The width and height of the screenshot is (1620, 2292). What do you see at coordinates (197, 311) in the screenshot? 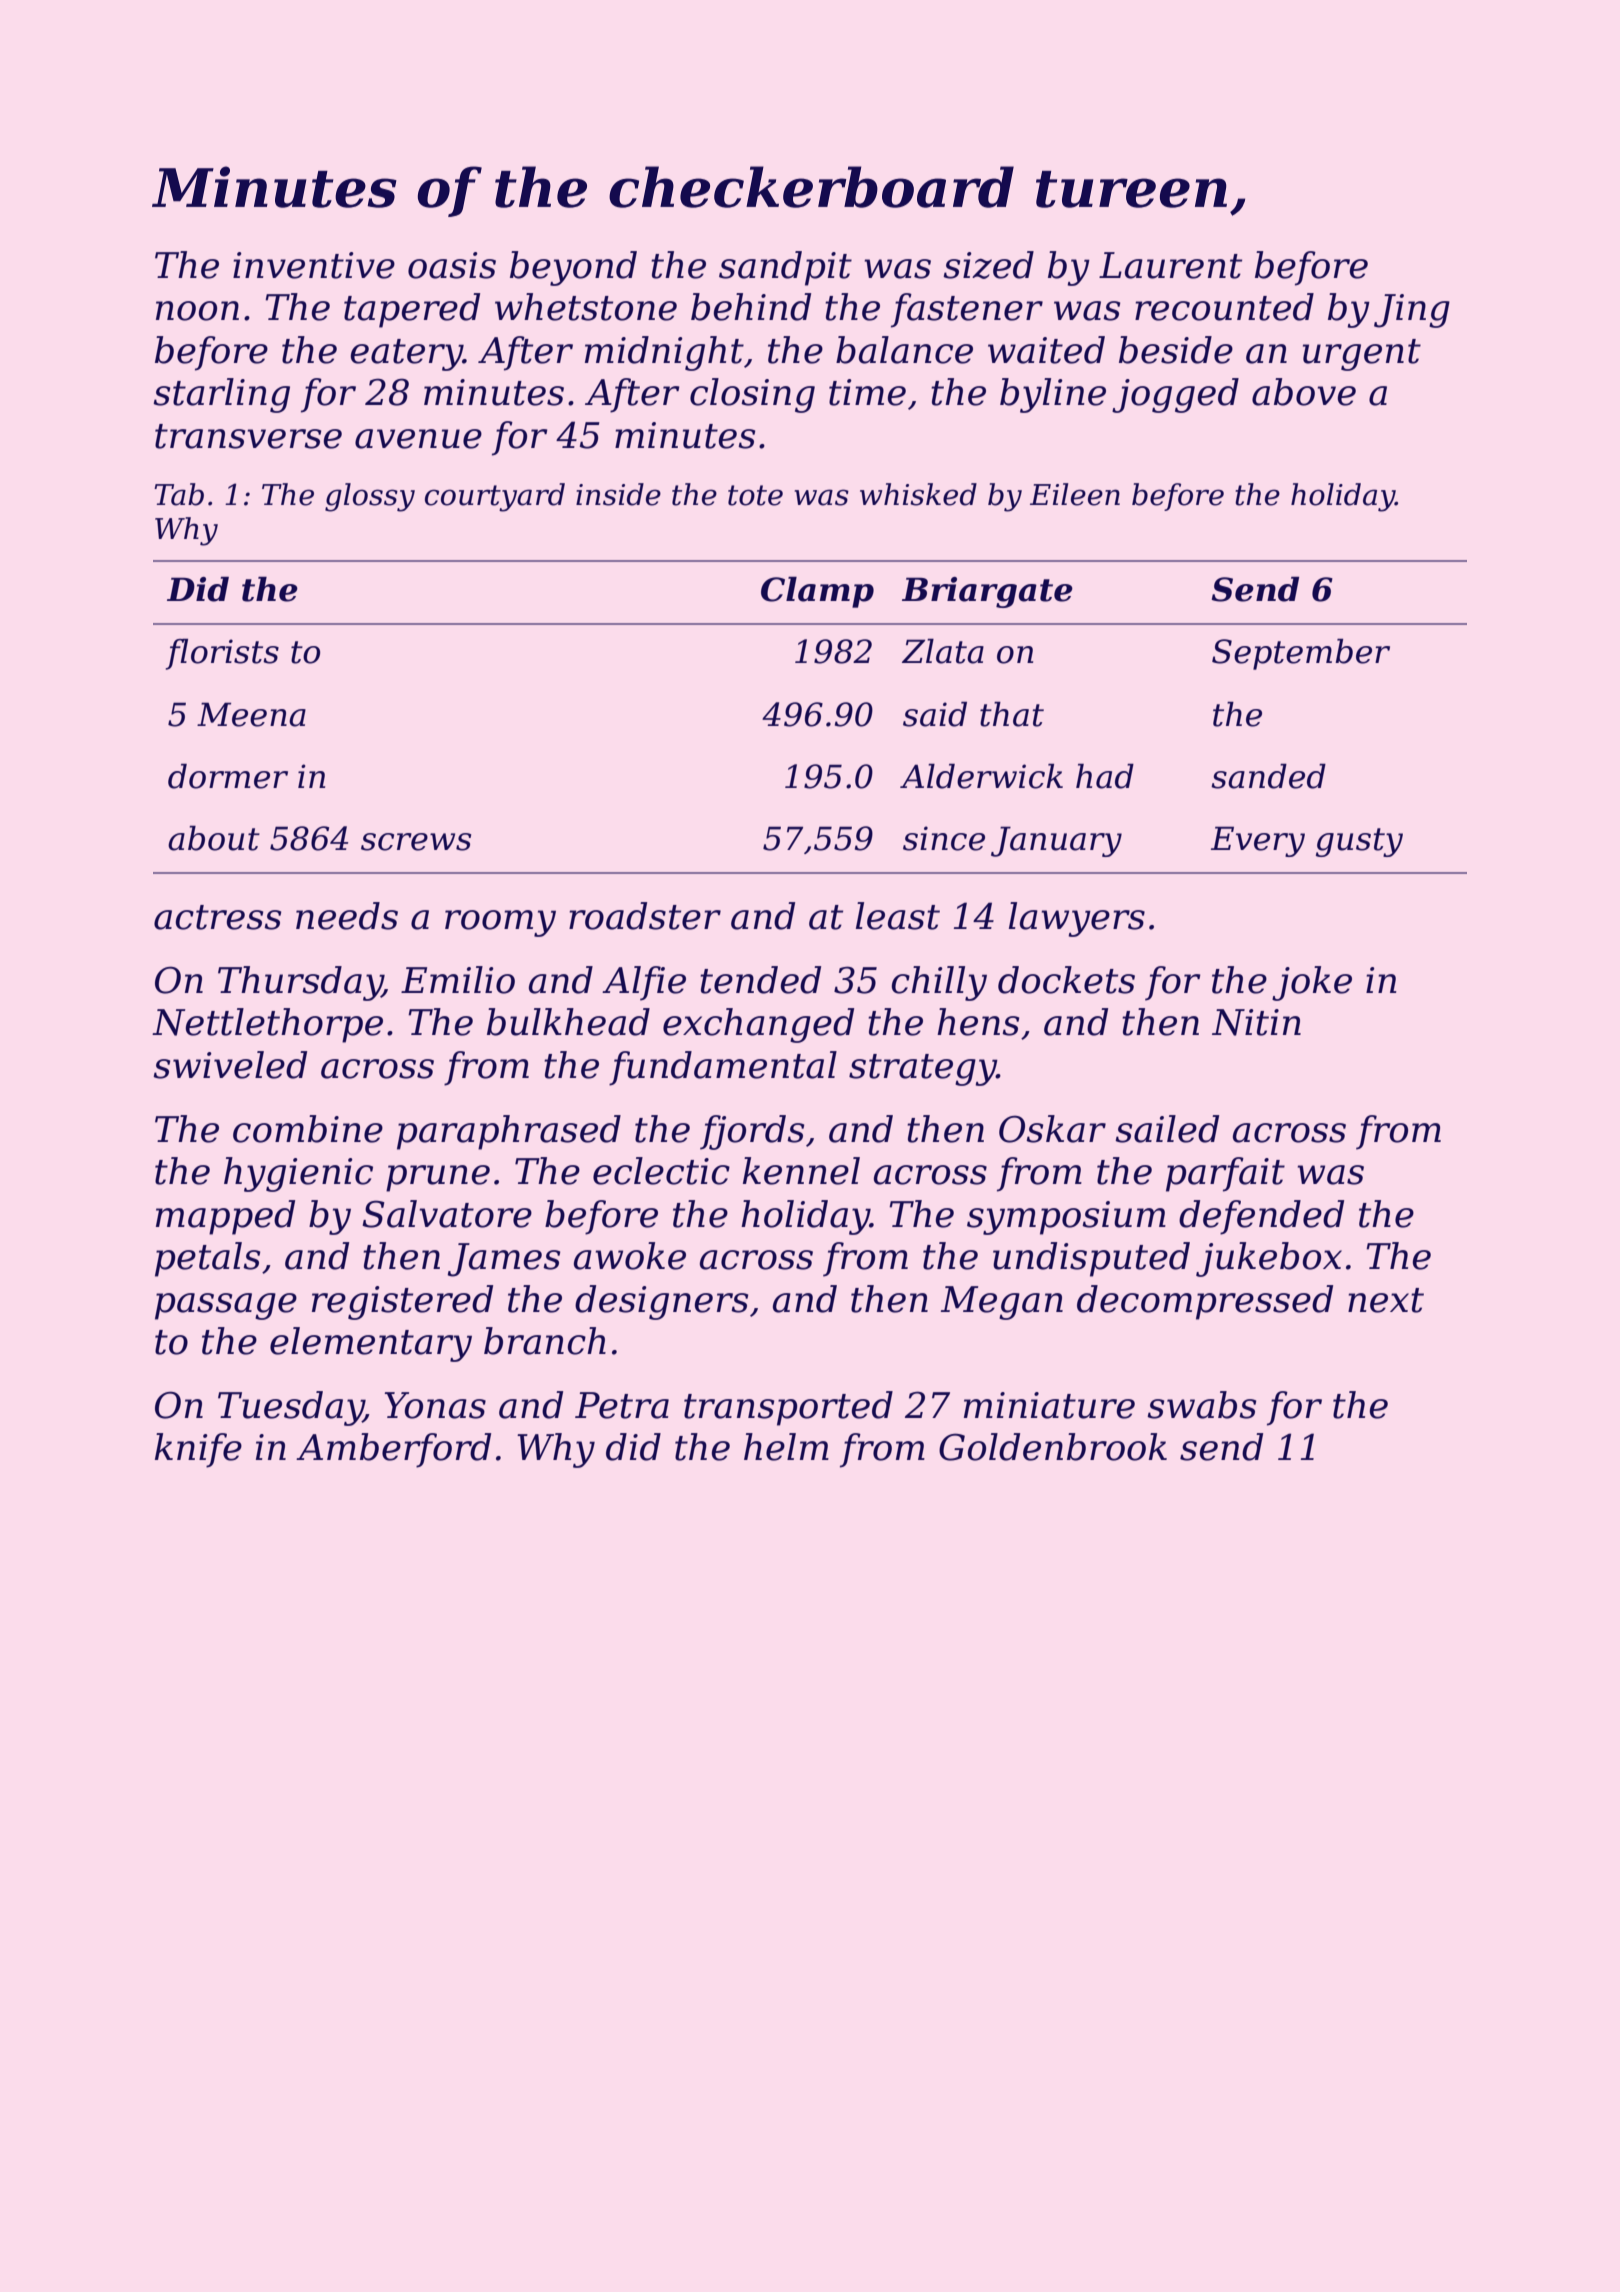
I see `noon` at bounding box center [197, 311].
